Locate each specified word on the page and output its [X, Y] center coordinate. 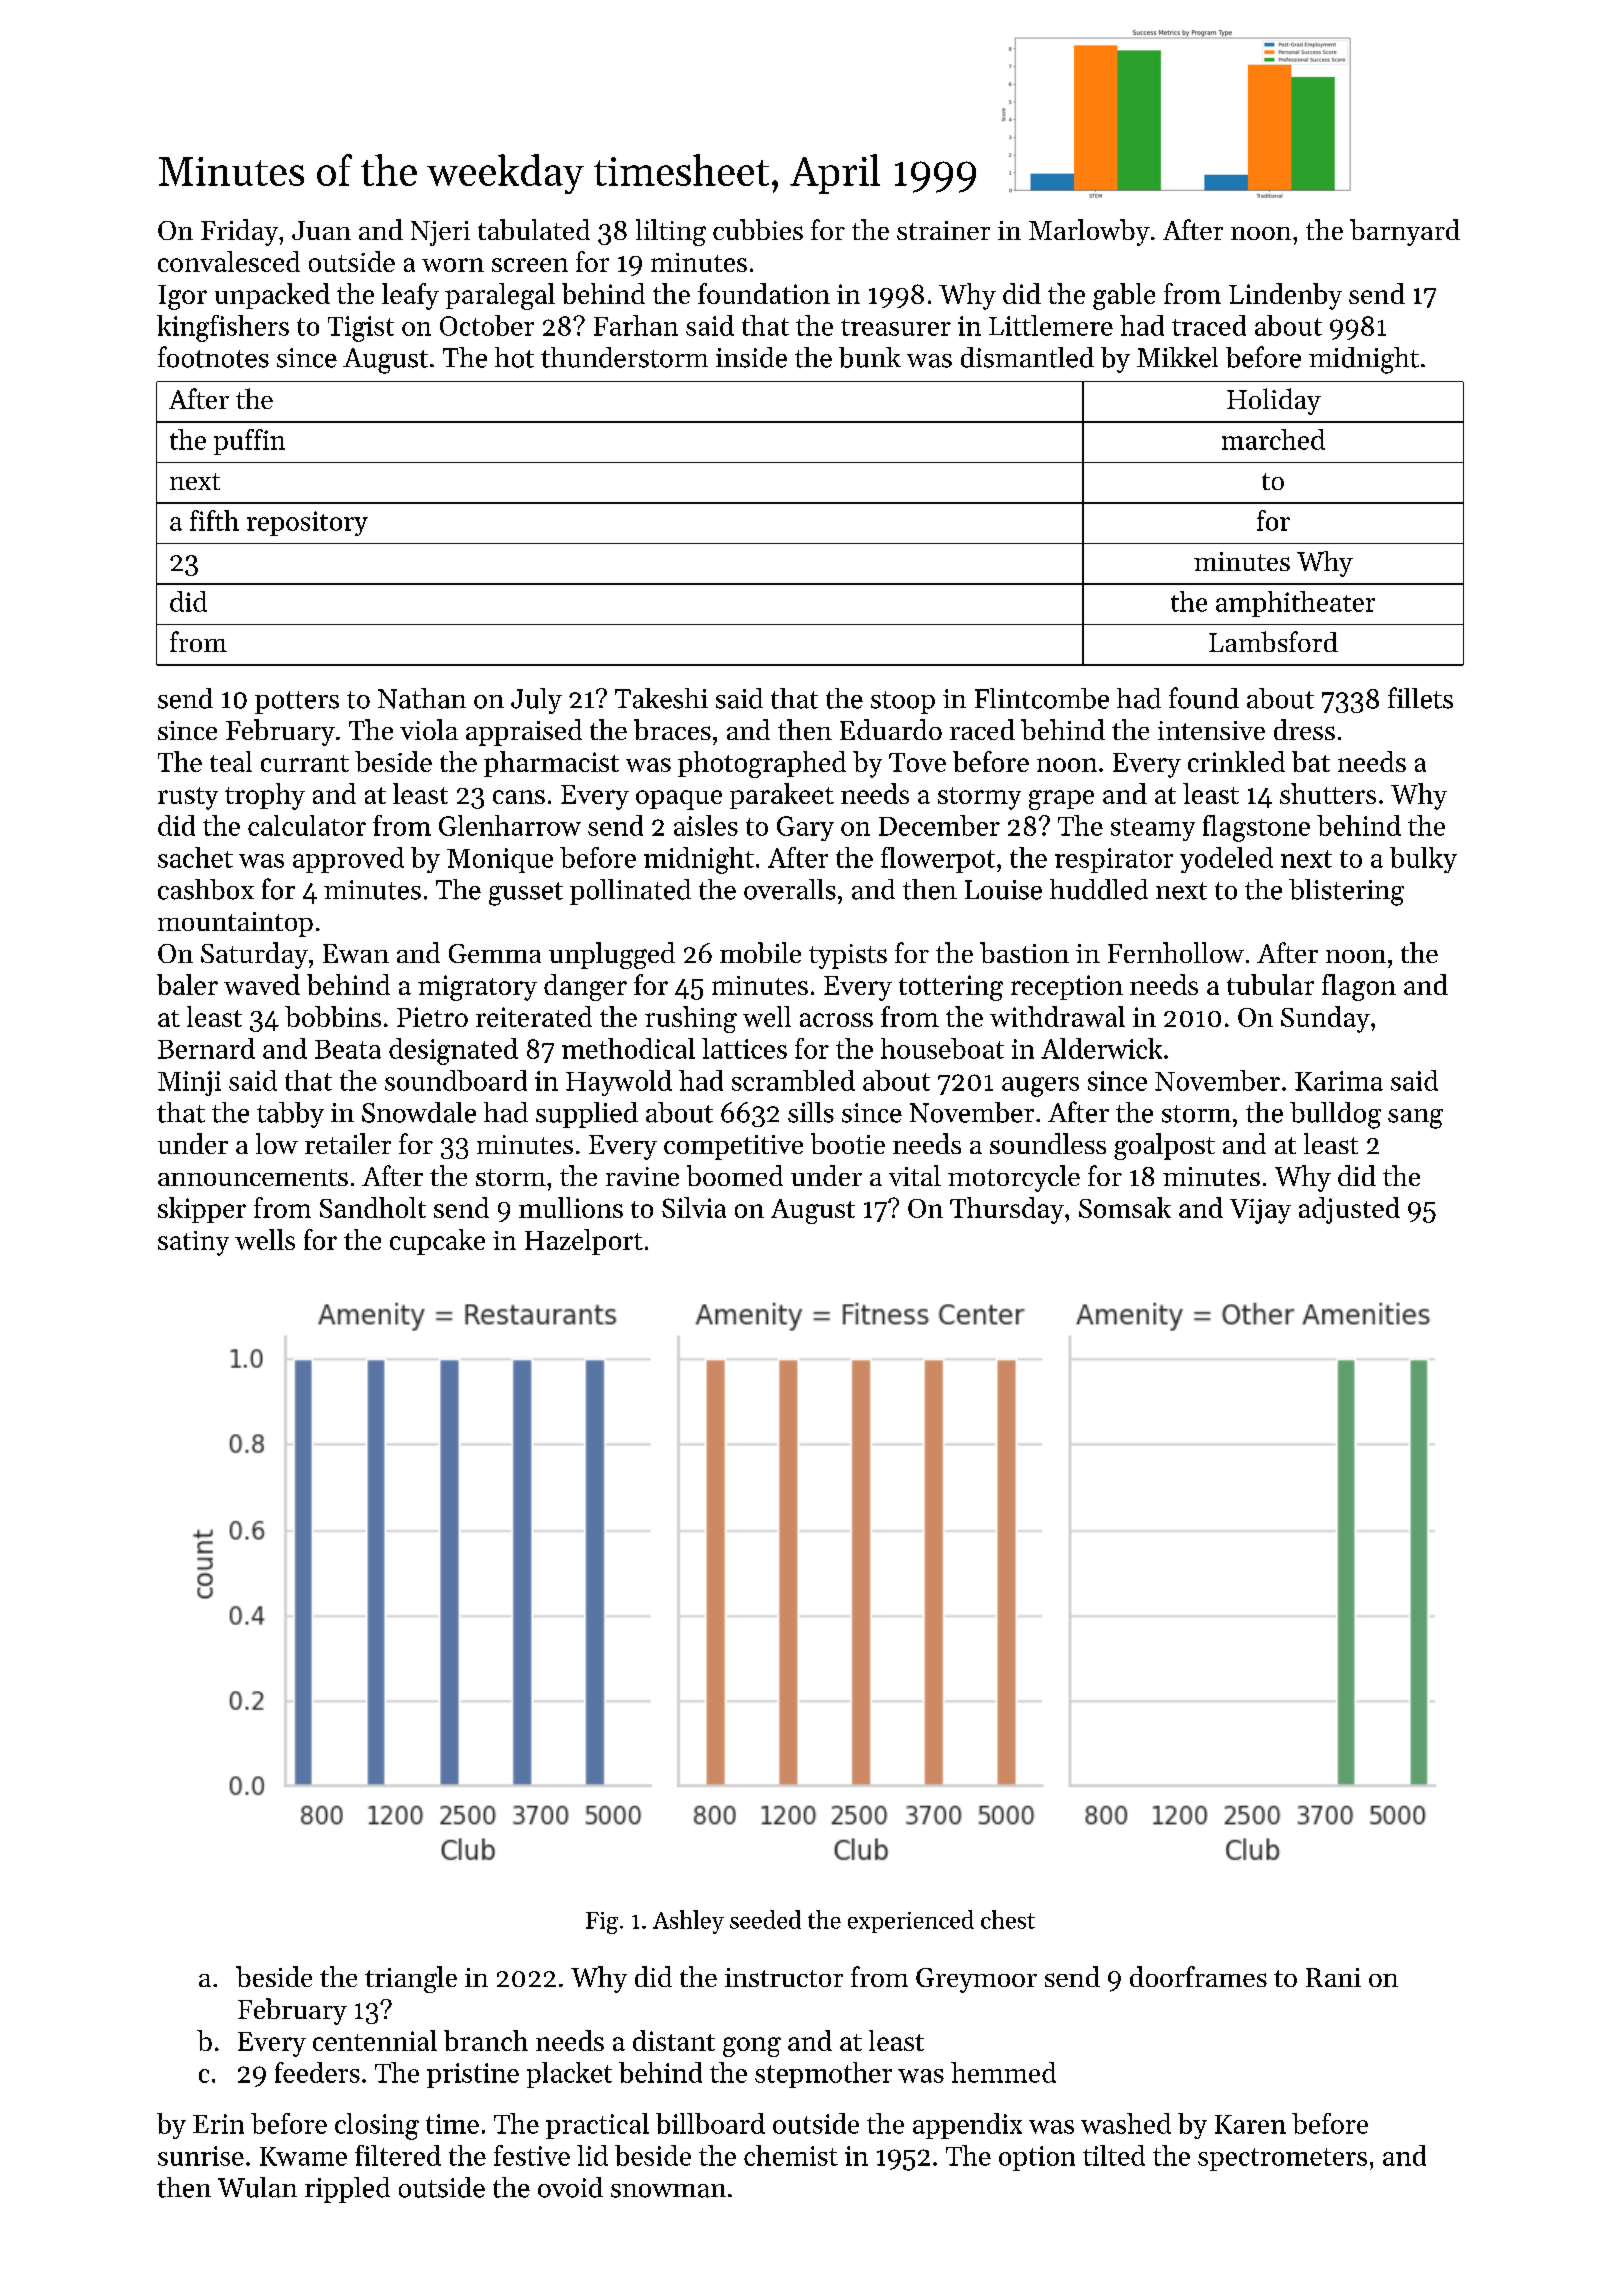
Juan [321, 230]
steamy [1153, 829]
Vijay [1260, 1211]
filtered [398, 2155]
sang [1415, 1119]
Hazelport [584, 1242]
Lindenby [1285, 296]
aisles [706, 825]
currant [305, 763]
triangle [411, 1979]
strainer [943, 230]
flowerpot [938, 860]
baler [187, 984]
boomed [735, 1175]
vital [915, 1175]
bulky [1423, 860]
